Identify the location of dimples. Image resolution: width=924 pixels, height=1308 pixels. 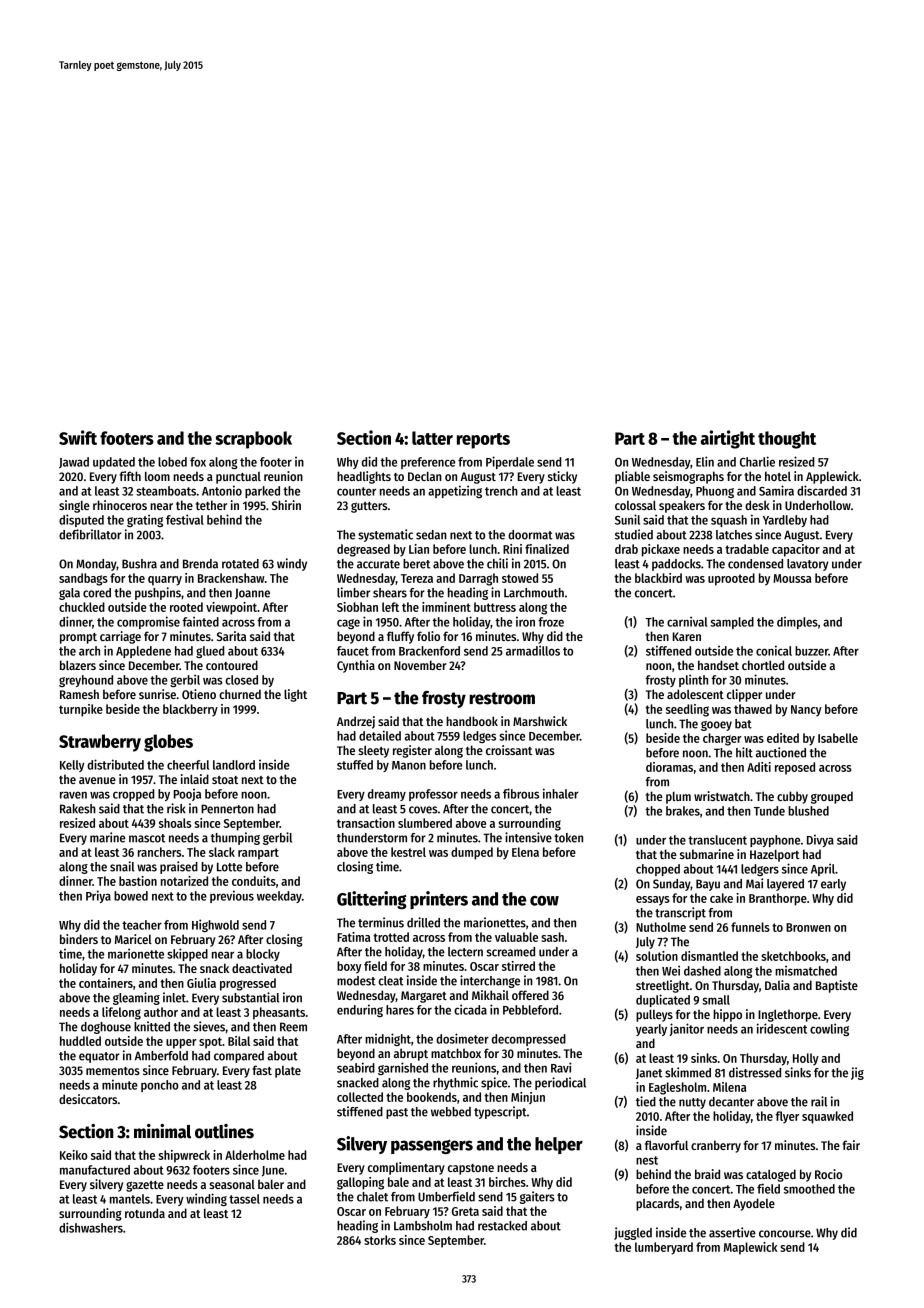
(797, 623).
